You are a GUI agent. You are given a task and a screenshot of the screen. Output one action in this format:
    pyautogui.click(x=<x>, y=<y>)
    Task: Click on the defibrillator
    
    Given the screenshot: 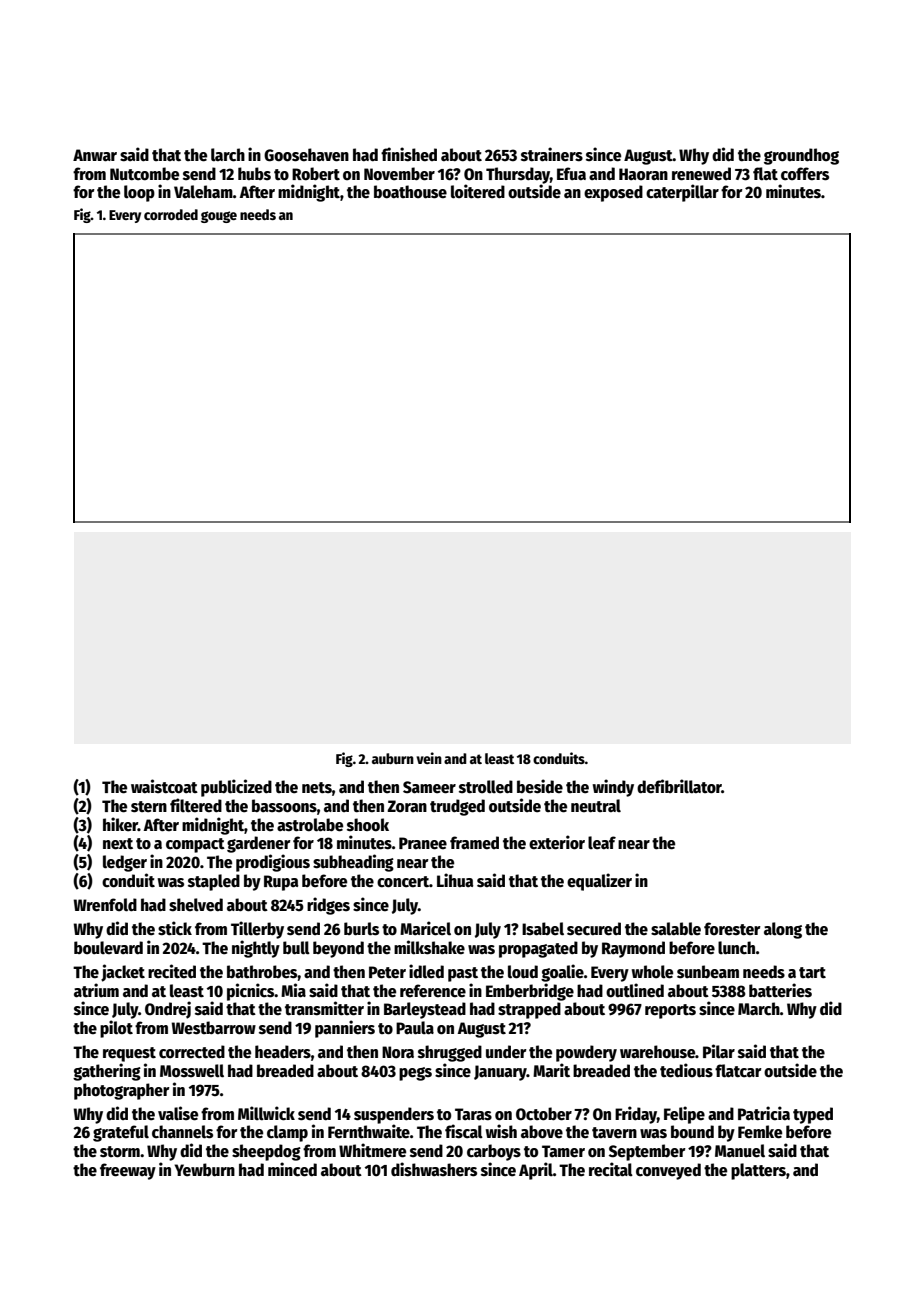 What is the action you would take?
    pyautogui.click(x=679, y=786)
